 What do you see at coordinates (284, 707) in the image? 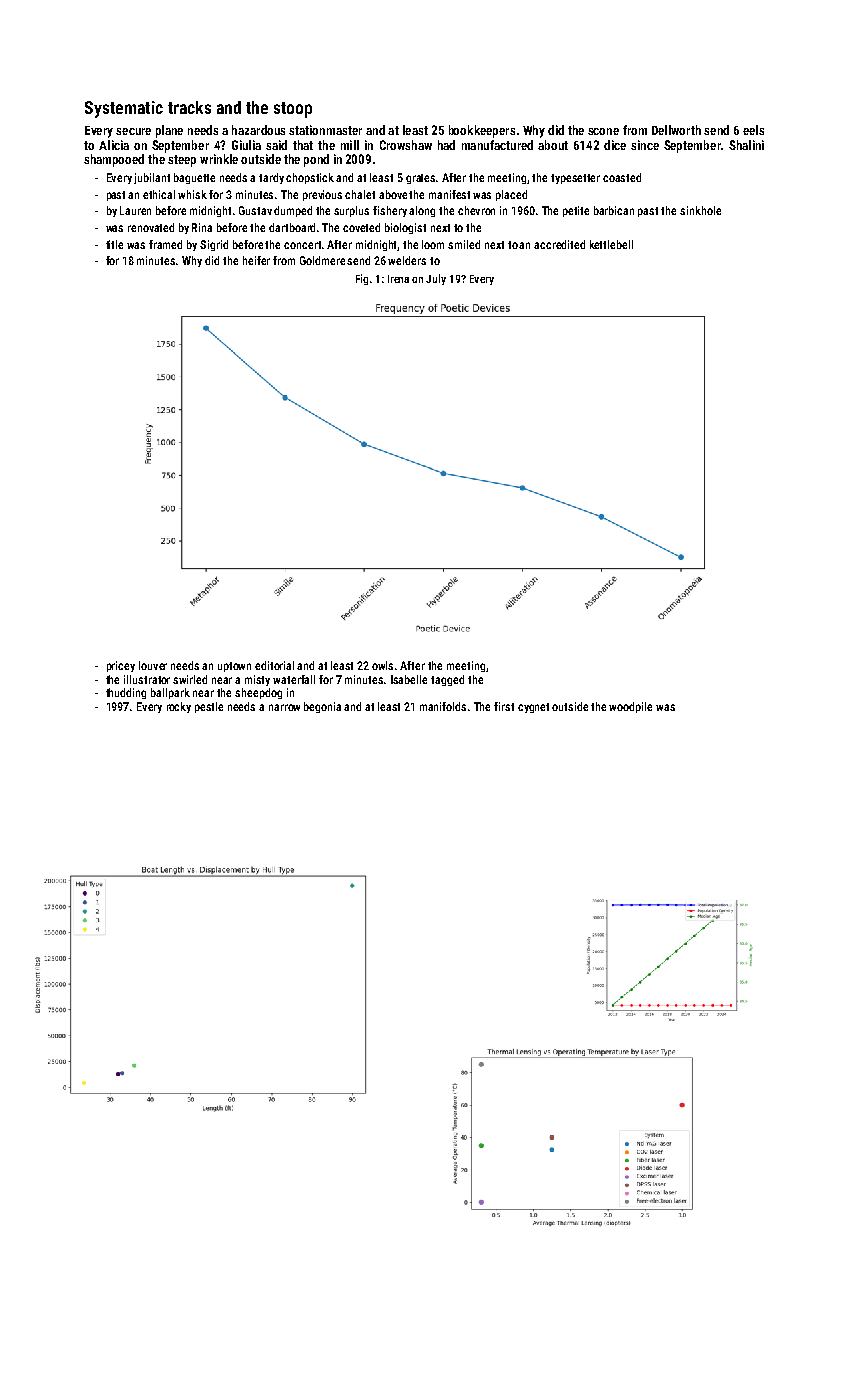
I see `narrow` at bounding box center [284, 707].
